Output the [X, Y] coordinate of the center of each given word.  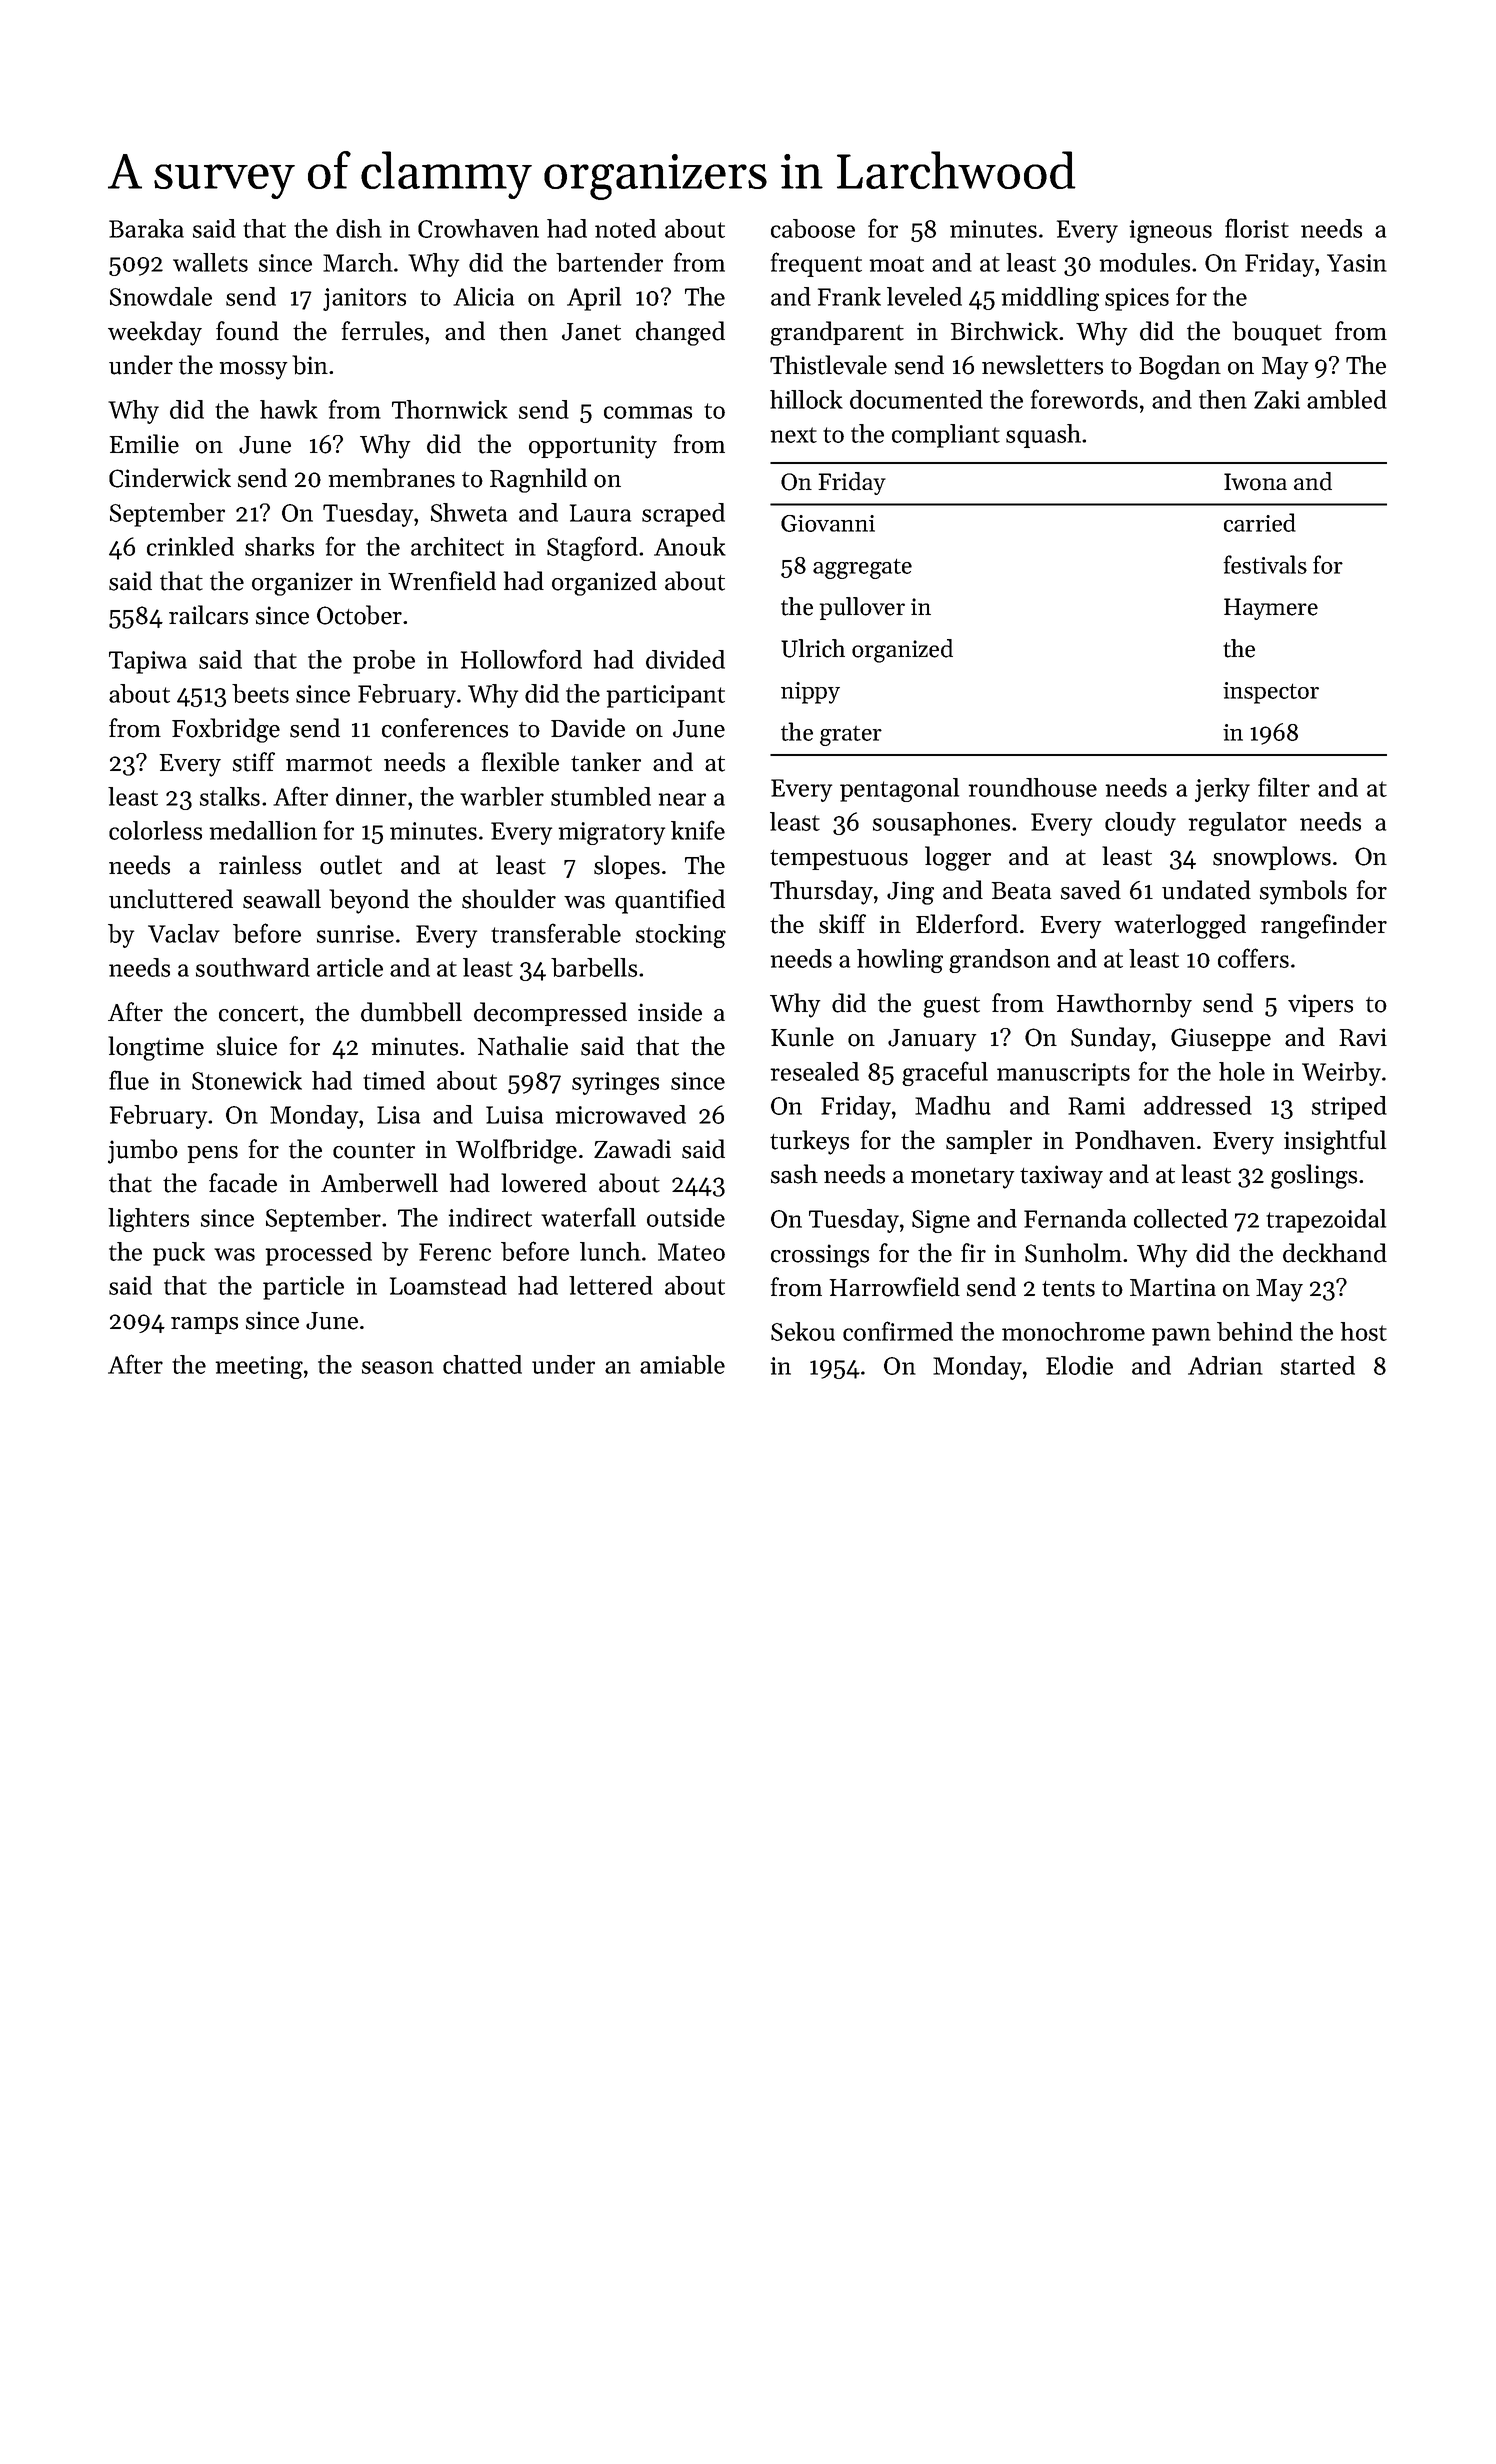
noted [625, 228]
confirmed [898, 1331]
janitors [364, 299]
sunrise [355, 934]
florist [1257, 228]
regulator [1237, 824]
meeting [259, 1367]
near [682, 799]
